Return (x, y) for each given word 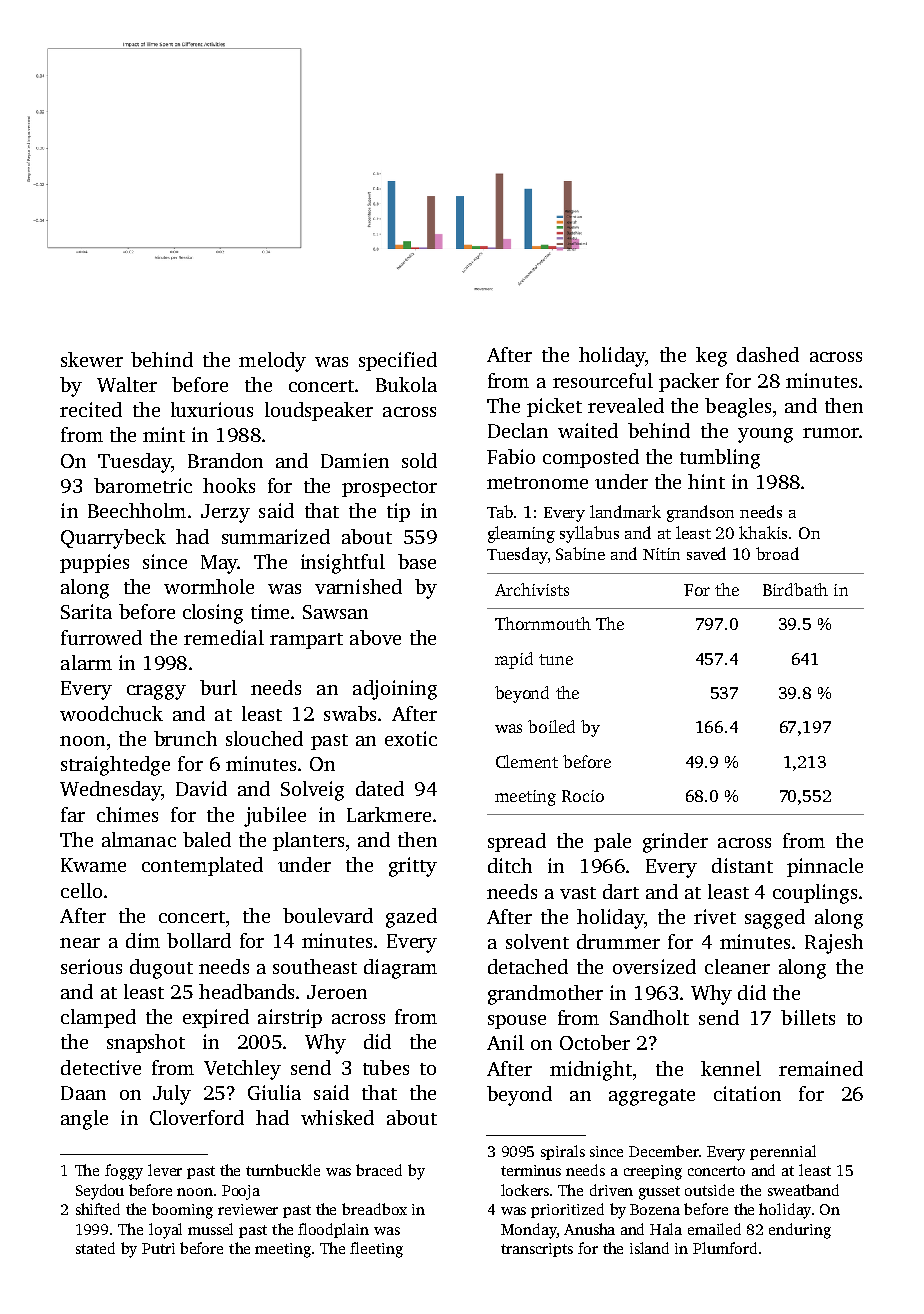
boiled (551, 726)
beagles (738, 408)
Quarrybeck (113, 539)
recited (91, 409)
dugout (161, 969)
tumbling (720, 459)
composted (591, 458)
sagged (775, 919)
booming (182, 1211)
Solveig (312, 791)
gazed (411, 918)
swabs (350, 713)
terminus (531, 1170)
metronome (537, 483)
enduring (800, 1231)
